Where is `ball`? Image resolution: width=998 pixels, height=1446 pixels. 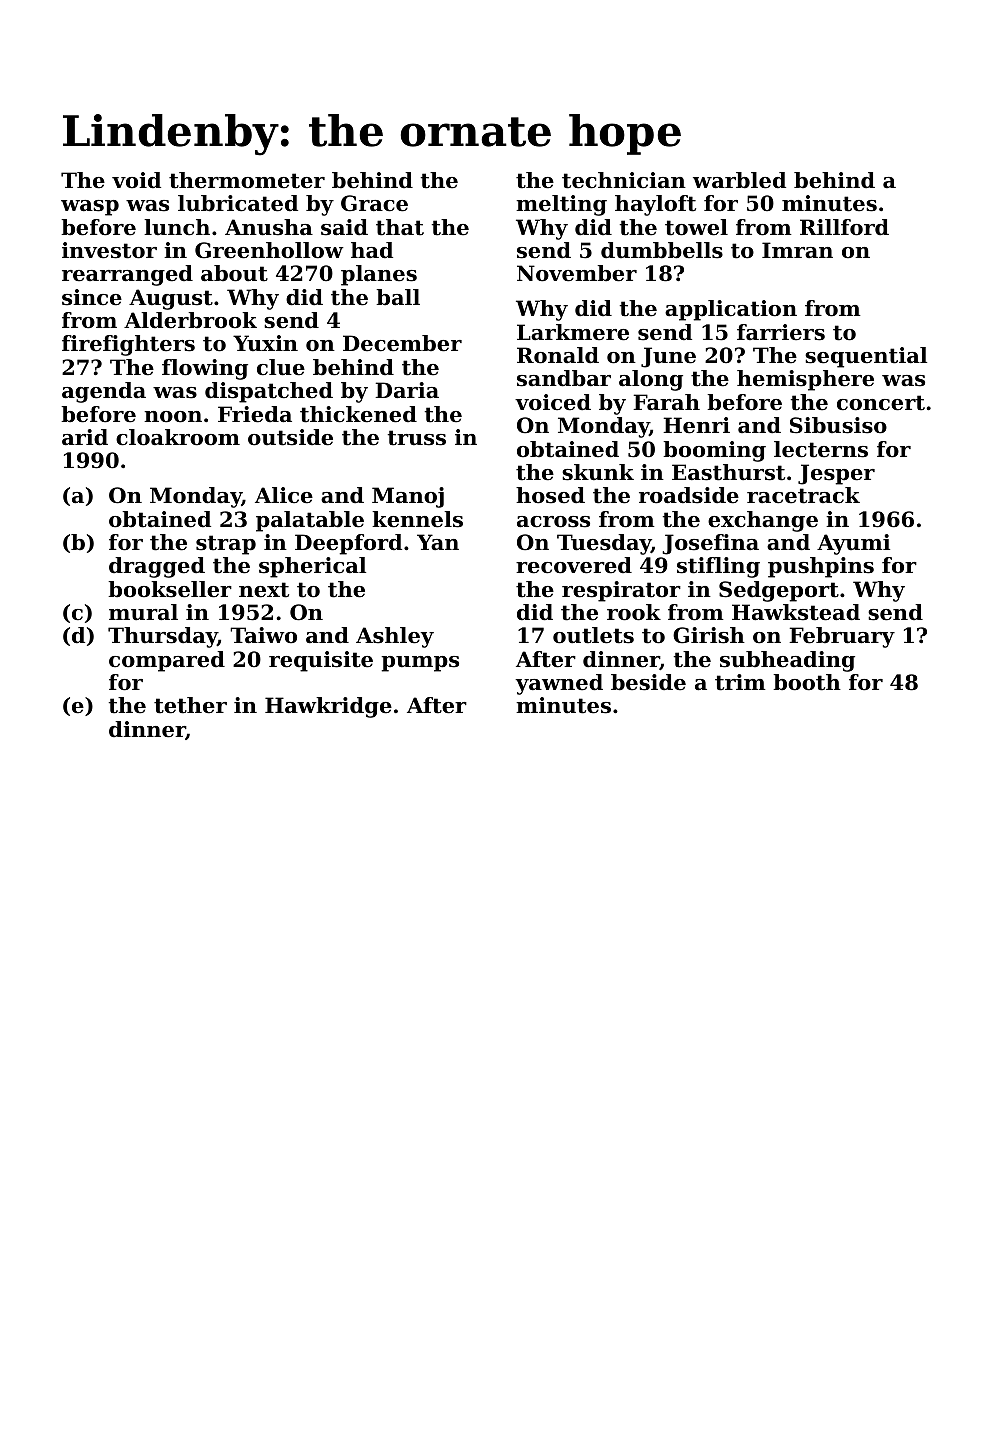 ball is located at coordinates (398, 297).
